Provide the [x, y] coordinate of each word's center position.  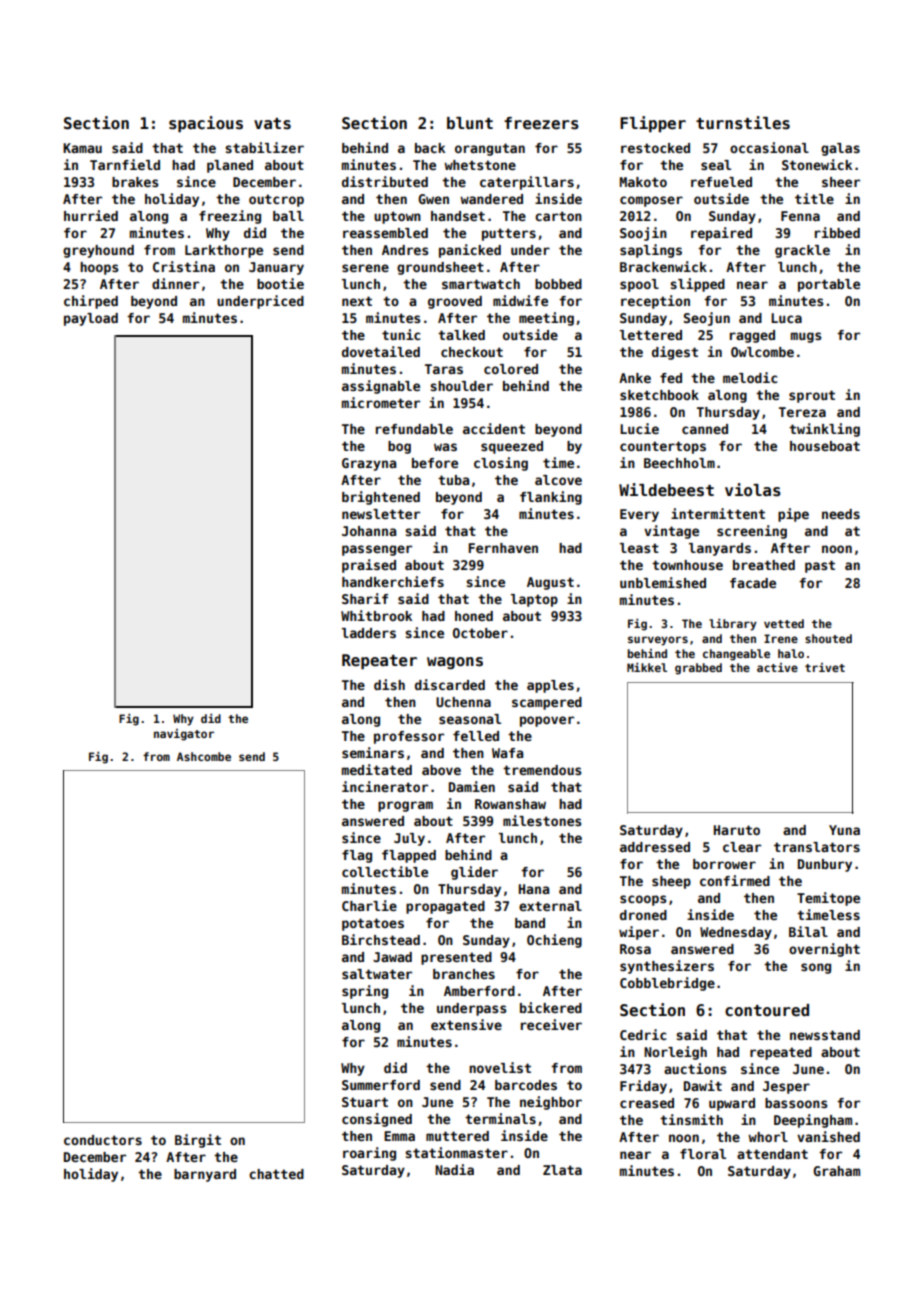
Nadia [454, 1169]
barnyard [205, 1175]
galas [840, 149]
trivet [825, 667]
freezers [541, 123]
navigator [184, 735]
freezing [230, 217]
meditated [377, 769]
